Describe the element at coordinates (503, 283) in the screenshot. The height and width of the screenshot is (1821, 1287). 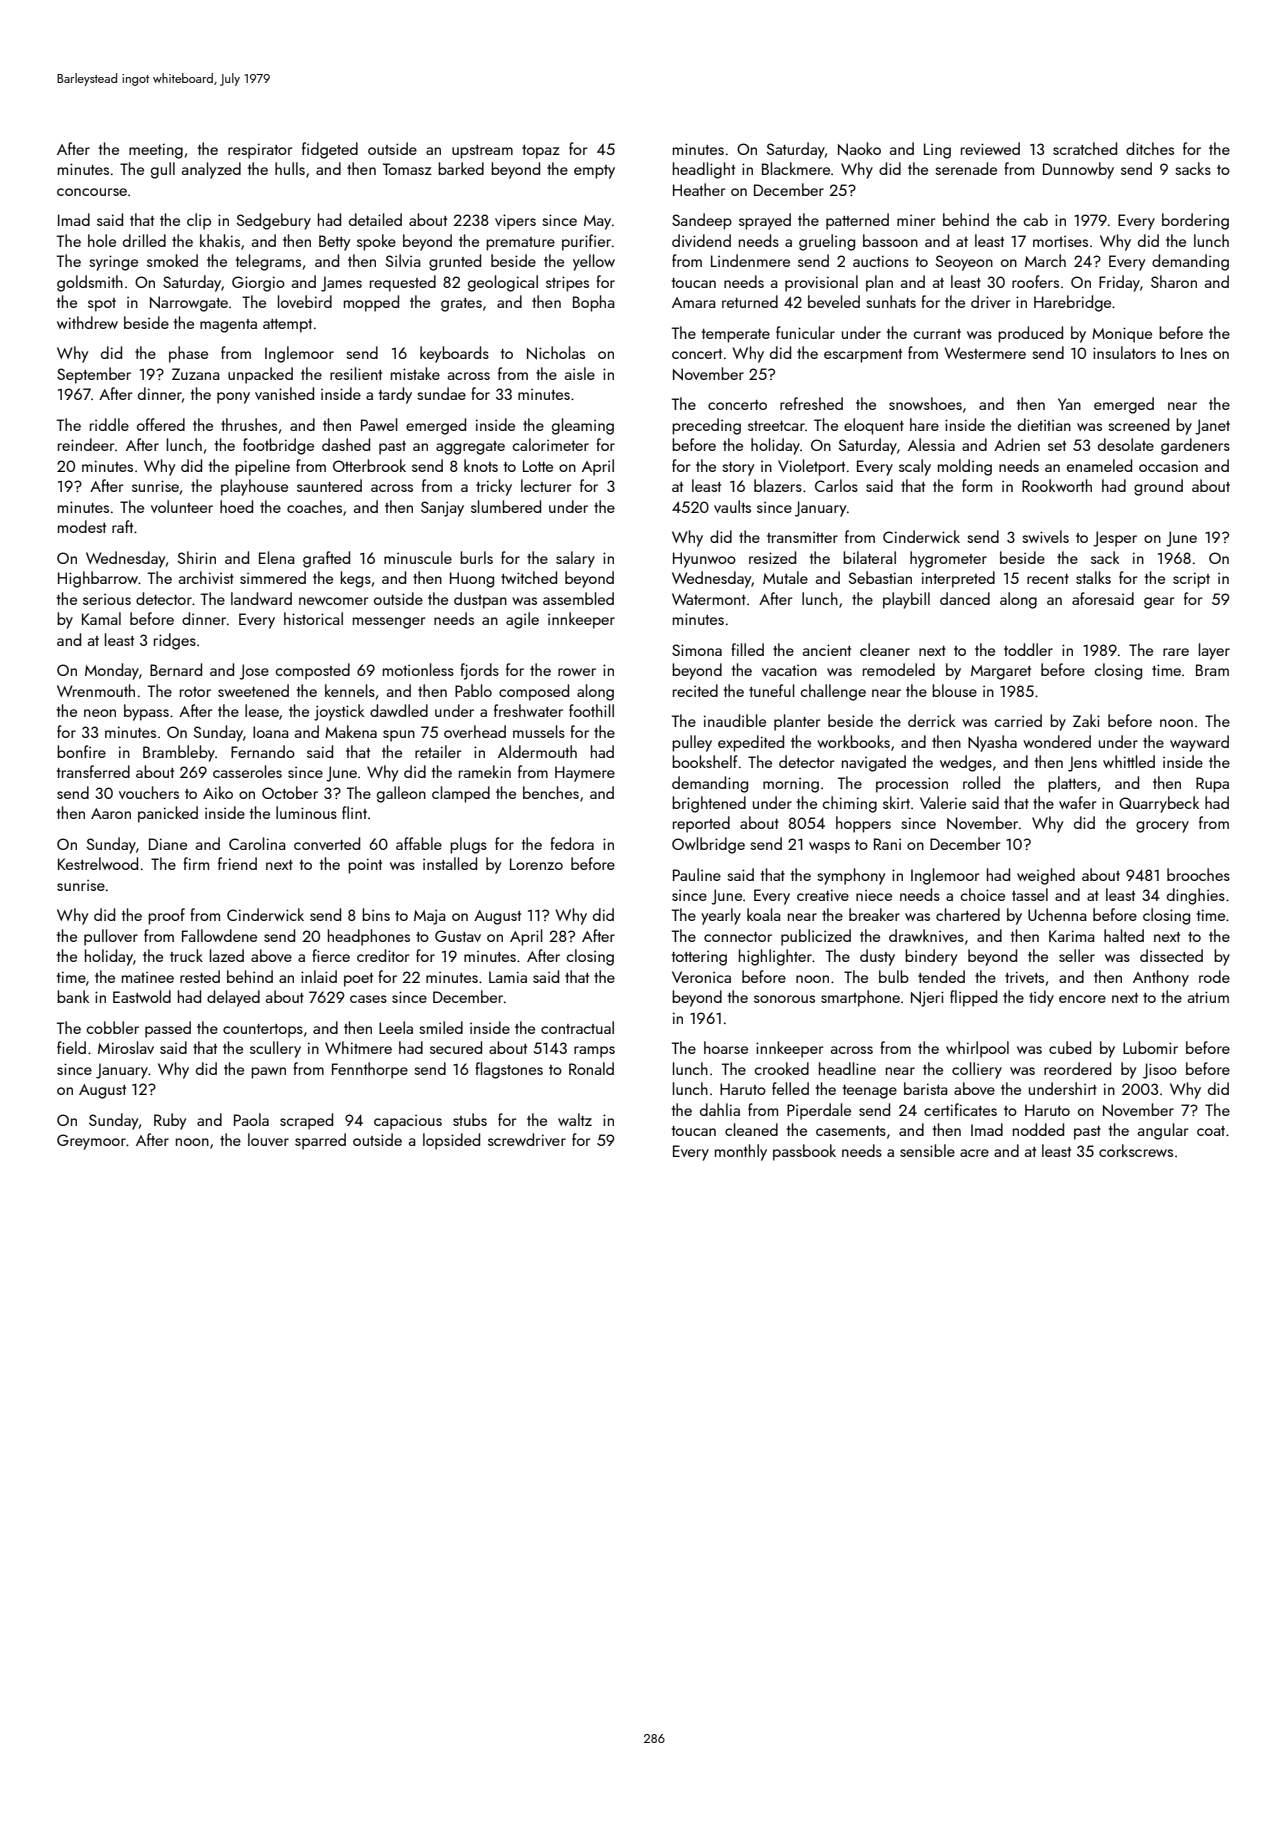
I see `geological` at that location.
